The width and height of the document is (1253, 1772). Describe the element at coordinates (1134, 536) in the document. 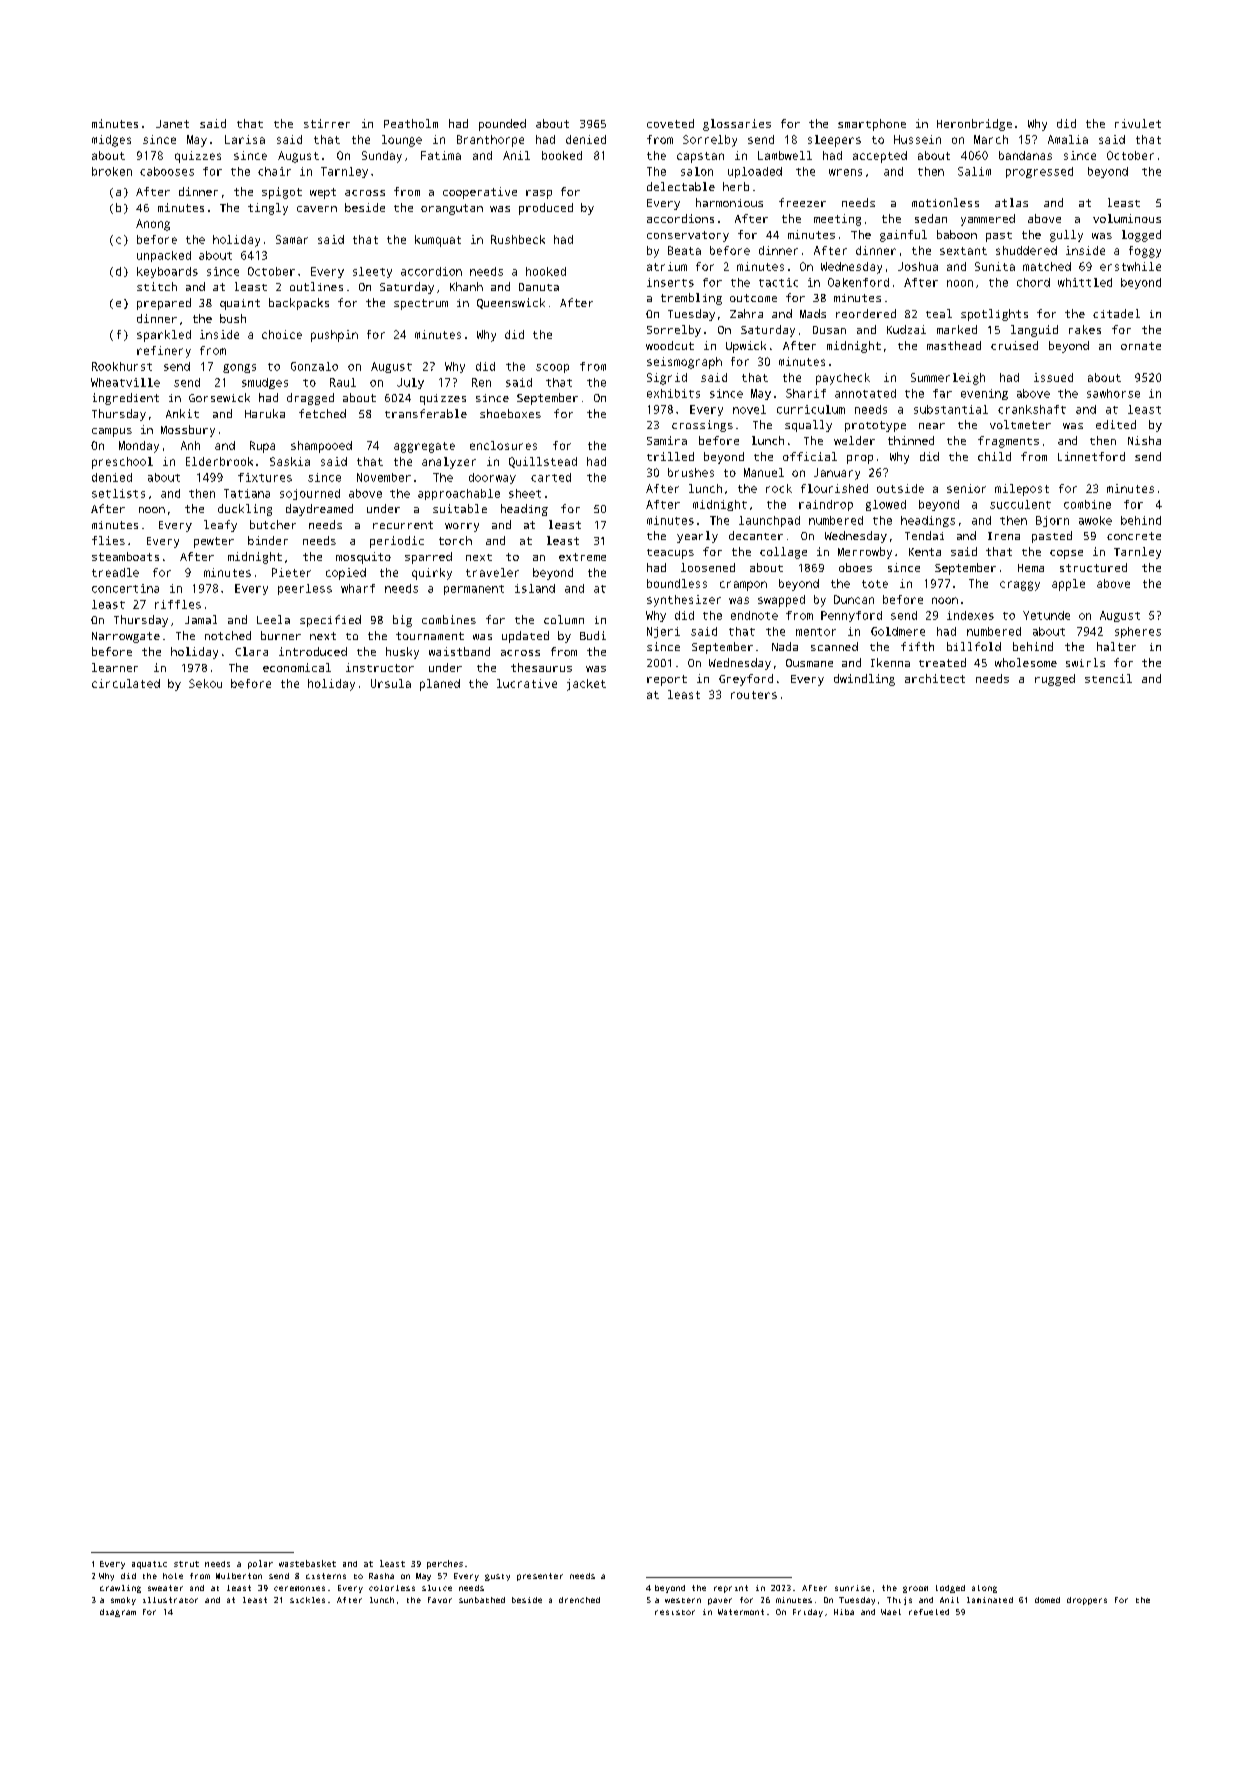

I see `concrete` at that location.
